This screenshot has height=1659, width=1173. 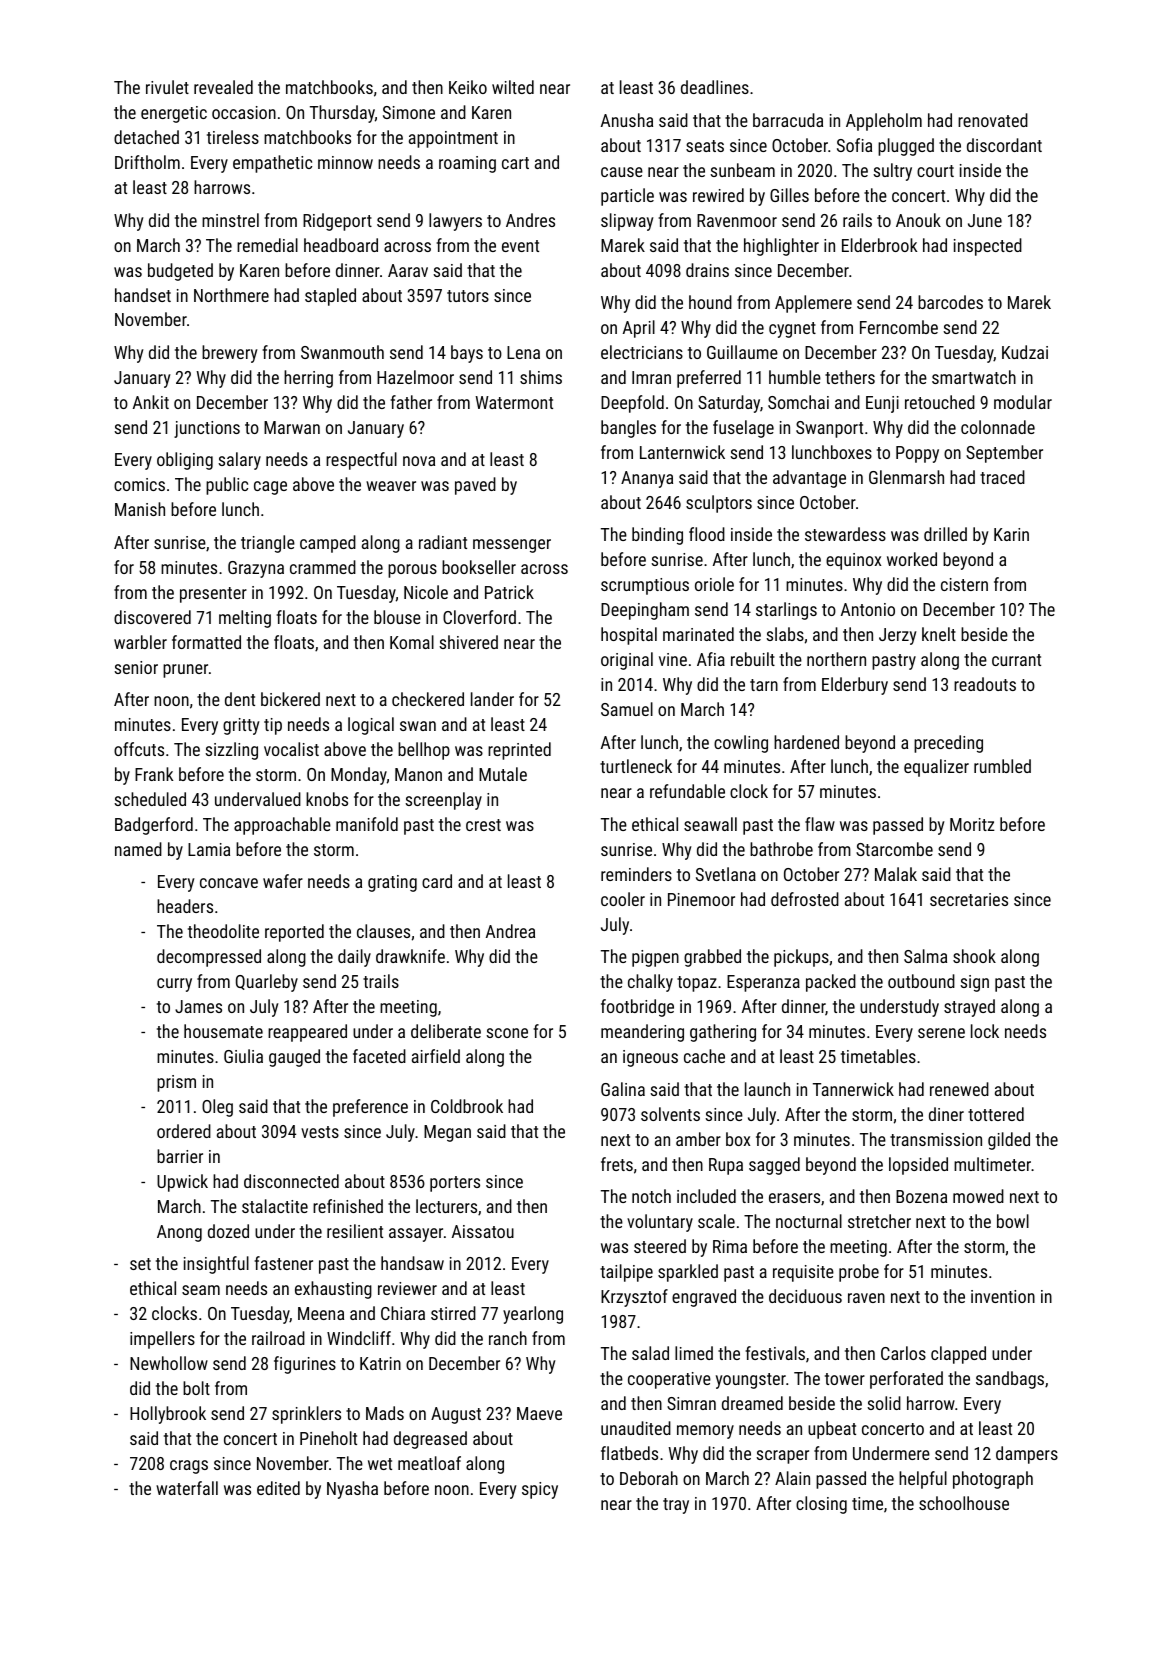 I want to click on Grazyna, so click(x=256, y=569).
